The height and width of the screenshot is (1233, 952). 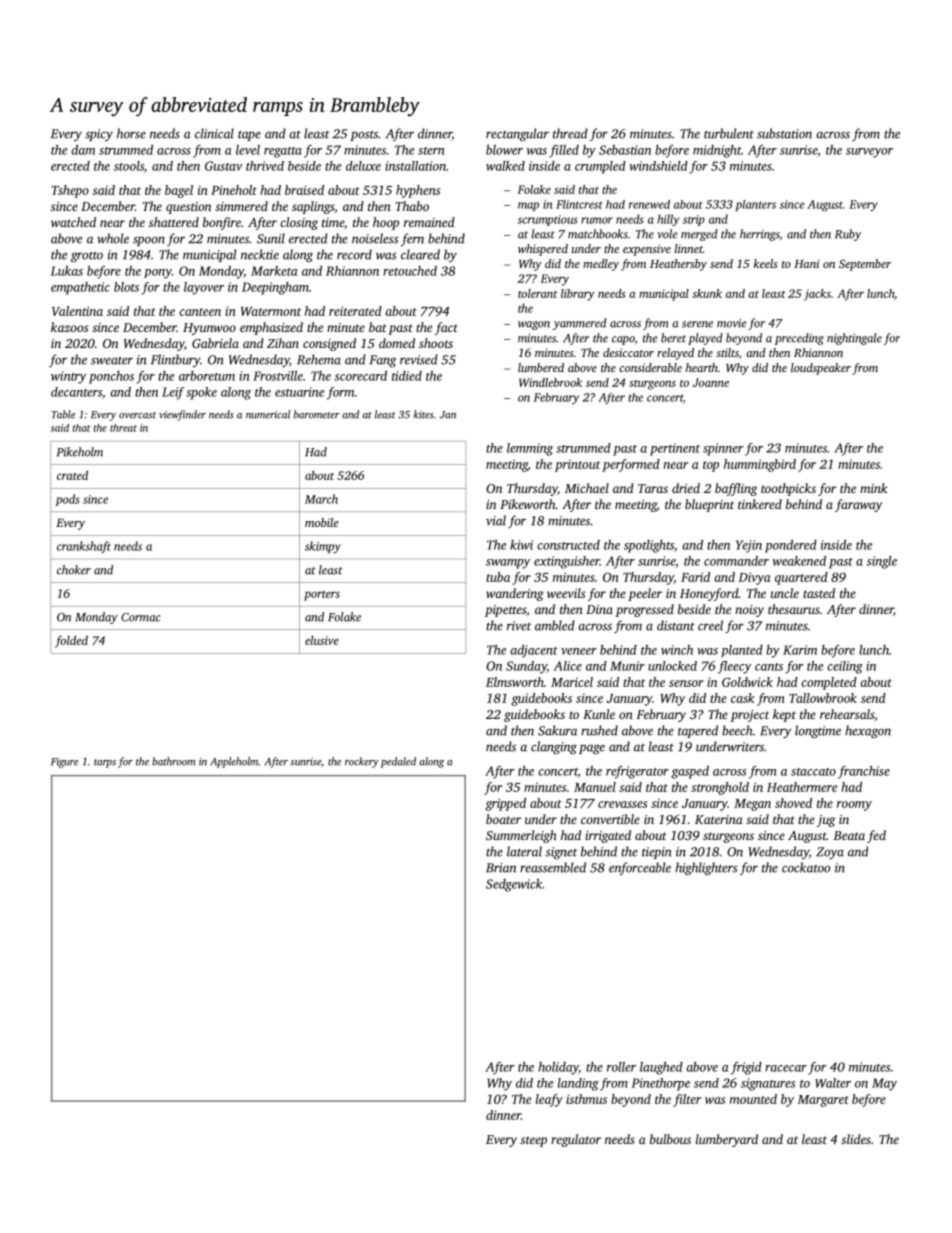 I want to click on empathetic, so click(x=80, y=288).
